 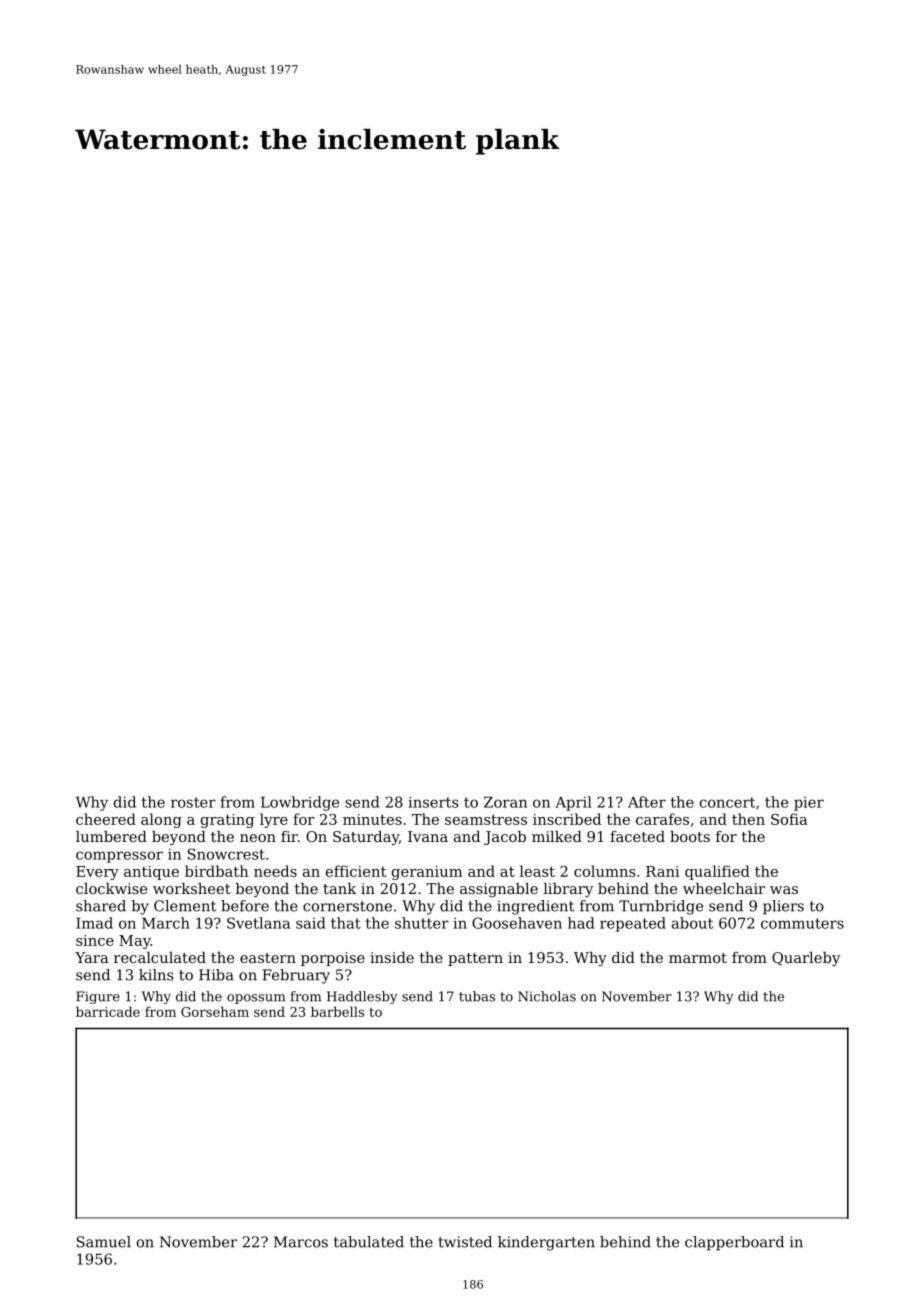 I want to click on commuters, so click(x=802, y=923).
